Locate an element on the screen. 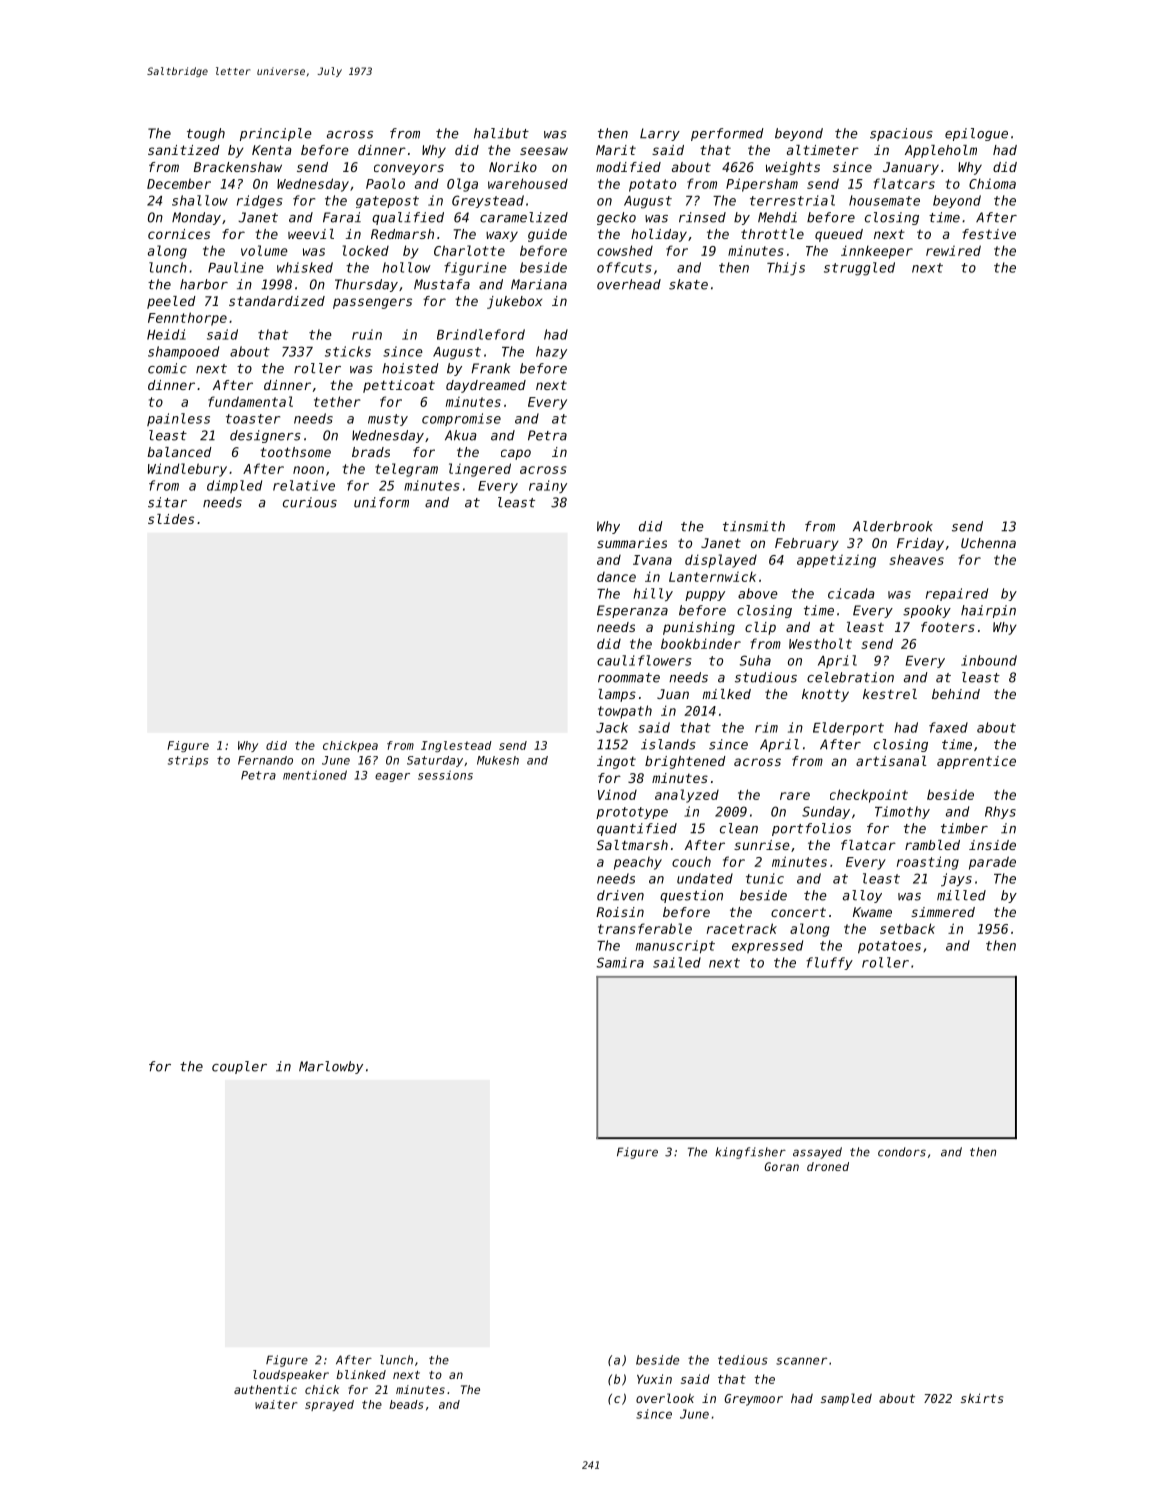 This screenshot has width=1164, height=1506. Marlowby is located at coordinates (331, 1067).
